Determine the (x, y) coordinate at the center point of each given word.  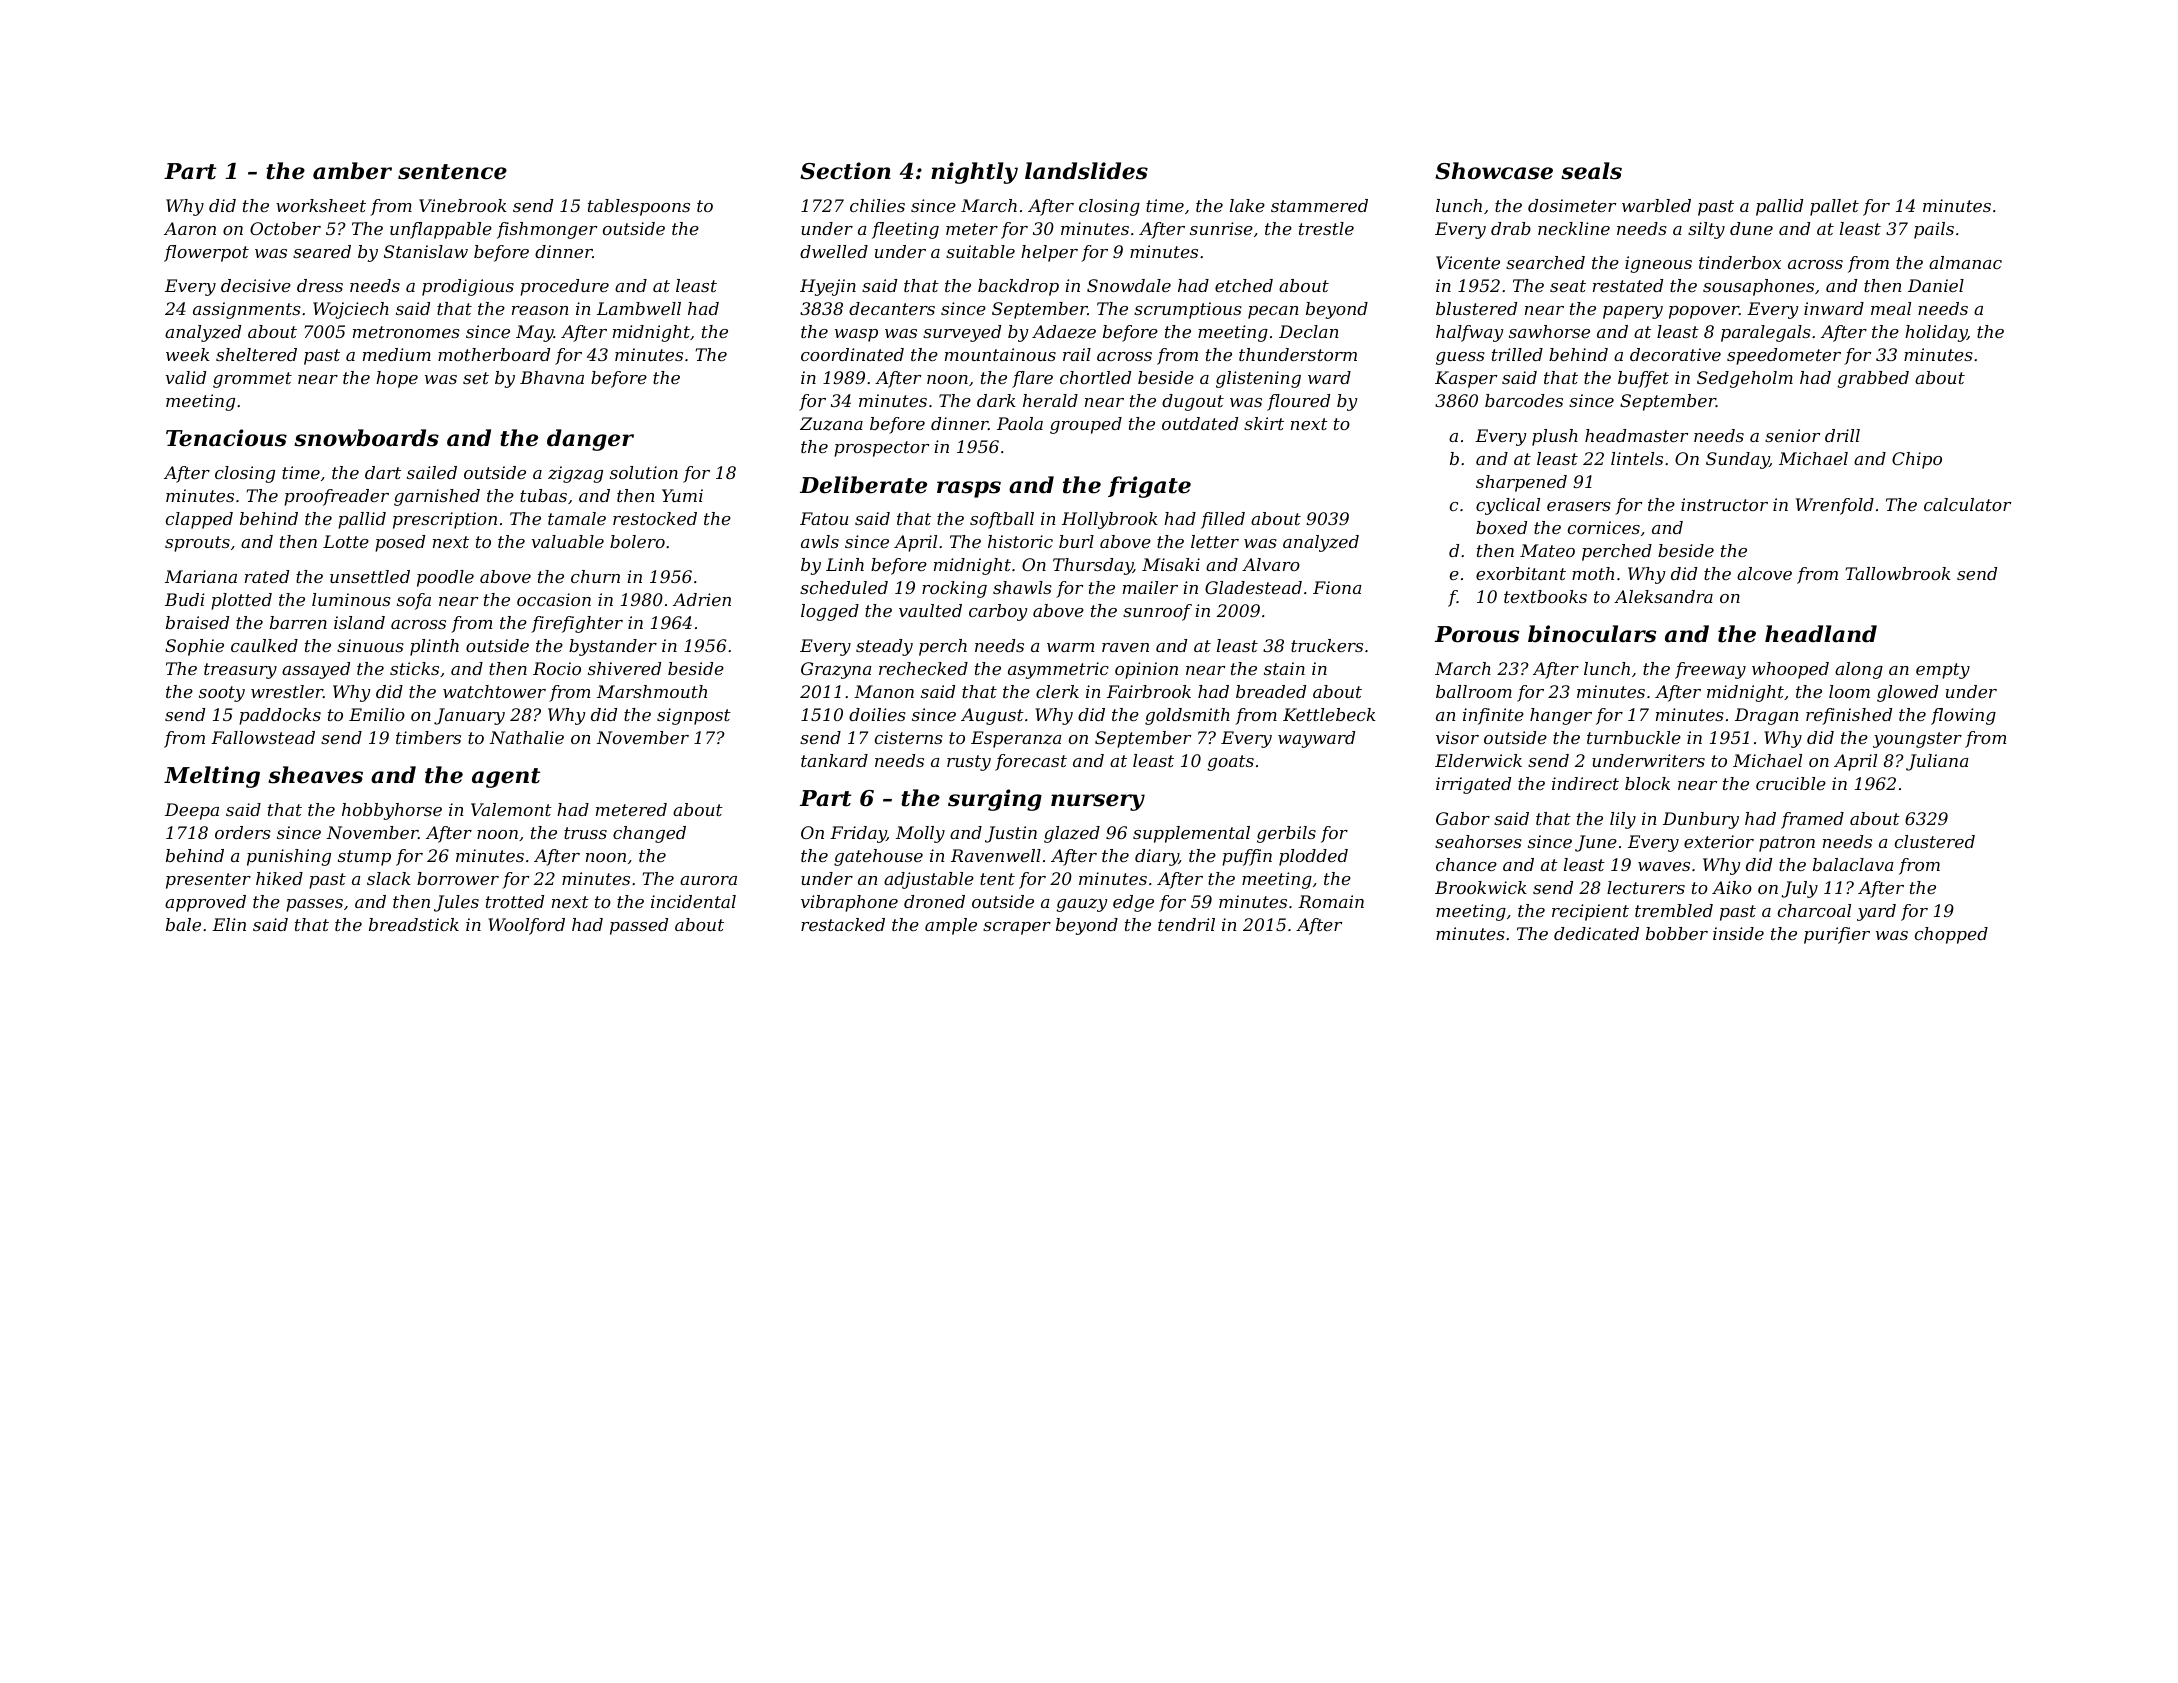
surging (995, 800)
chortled (1095, 377)
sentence (452, 172)
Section (845, 171)
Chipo (1917, 460)
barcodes (1524, 400)
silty (1706, 230)
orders (243, 832)
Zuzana (831, 424)
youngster (1917, 740)
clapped (199, 520)
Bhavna (552, 377)
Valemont (511, 809)
